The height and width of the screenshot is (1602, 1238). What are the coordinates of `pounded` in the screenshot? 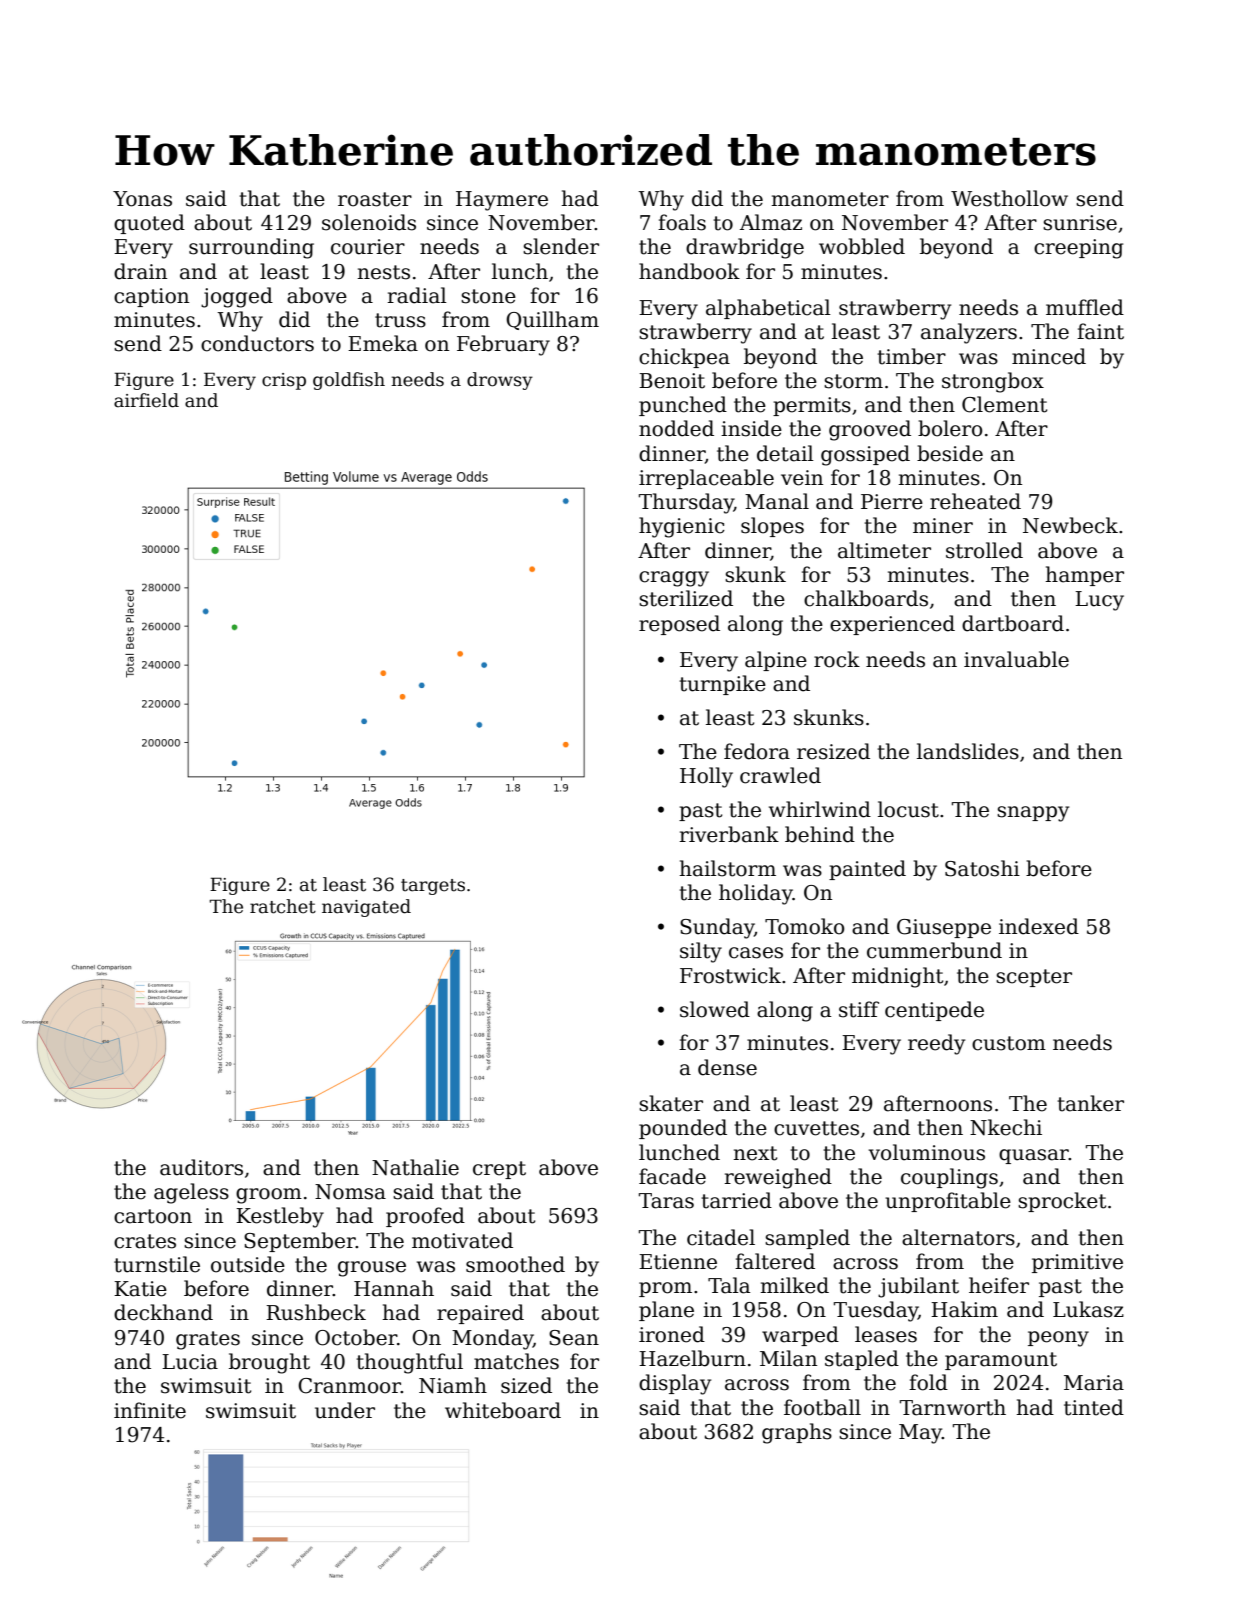 It's located at (683, 1129).
